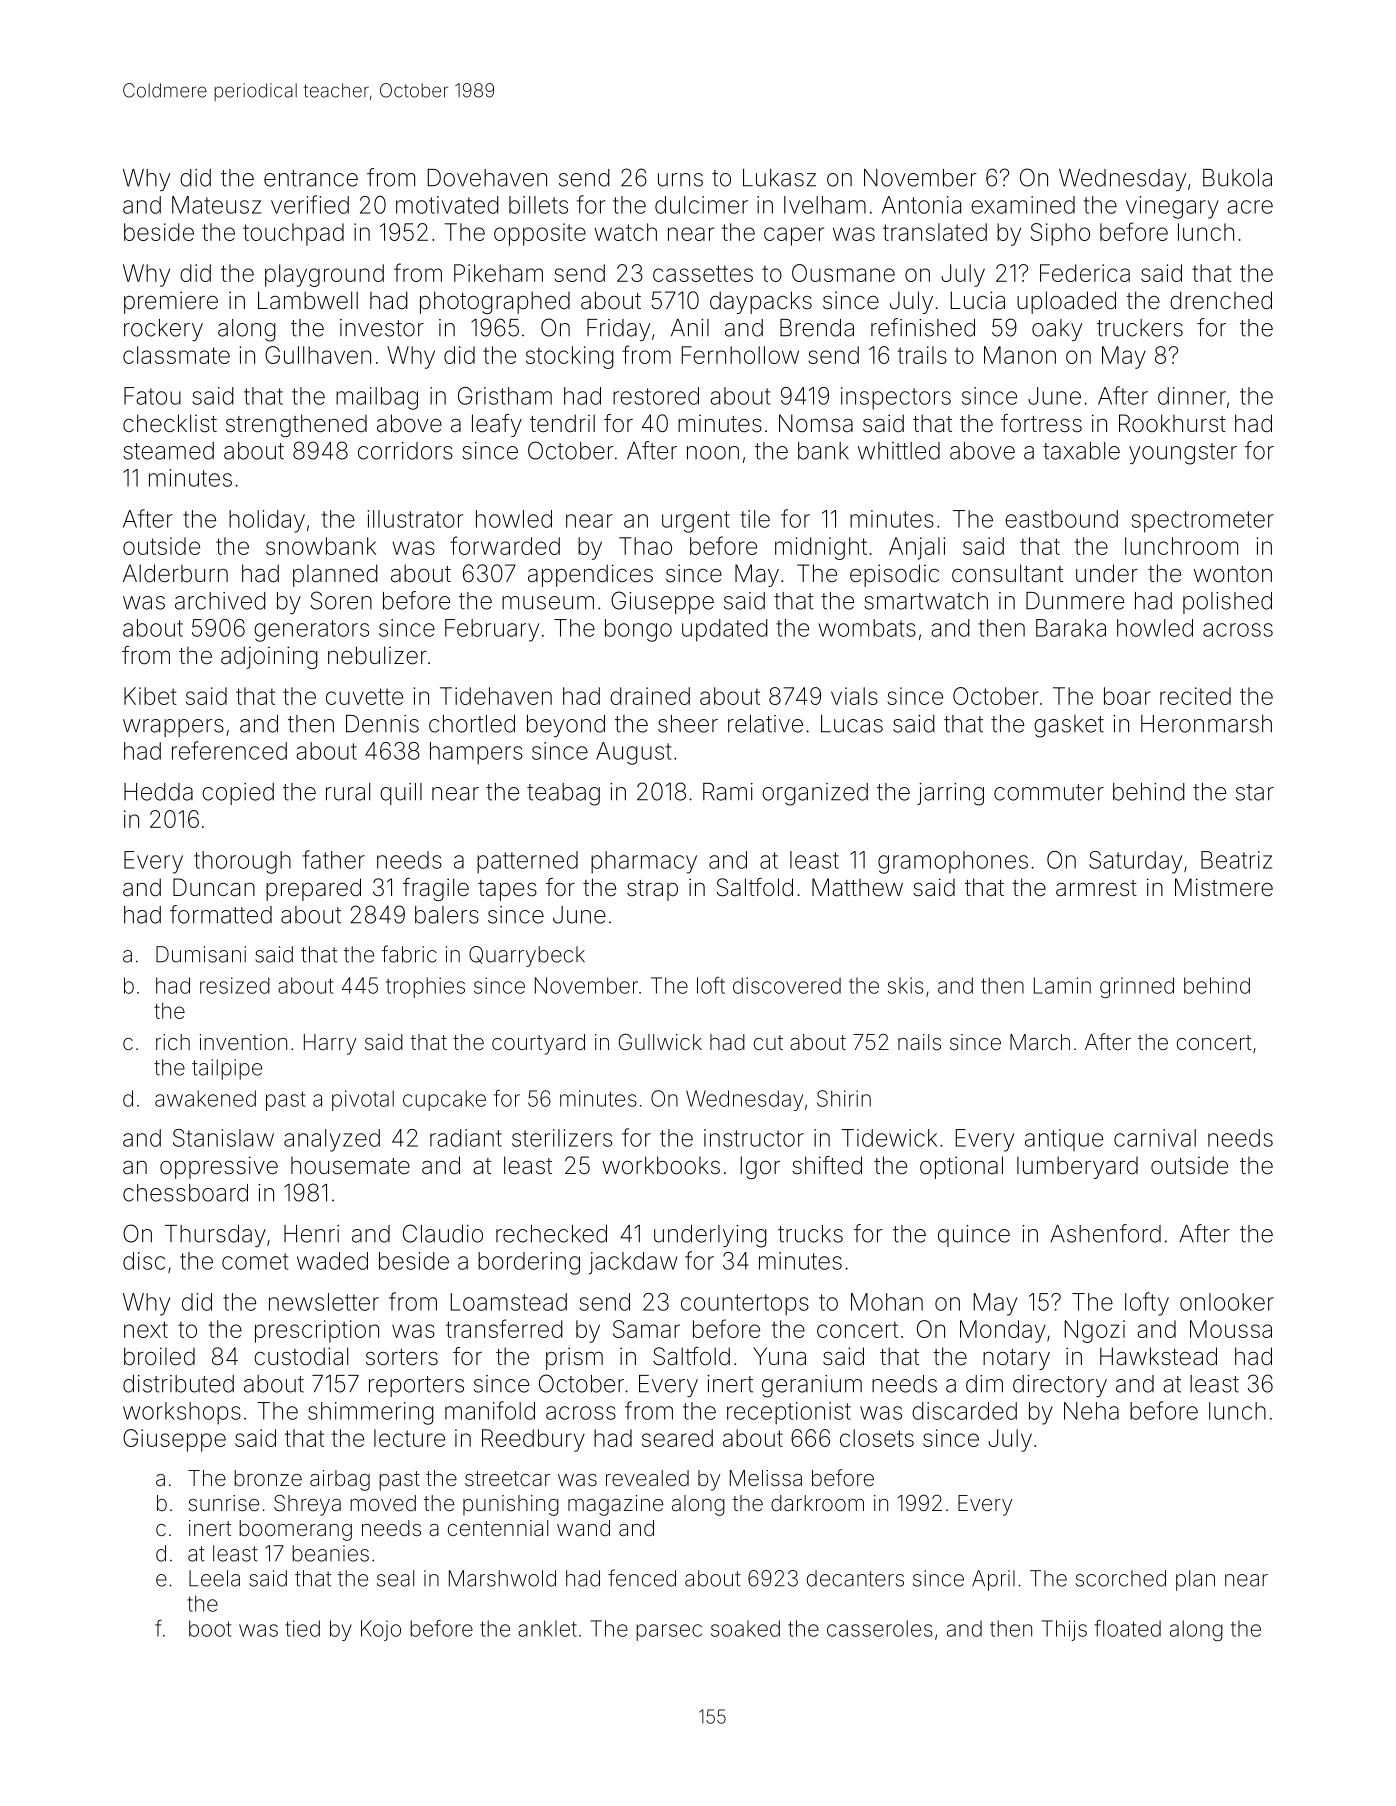 The image size is (1396, 1806). What do you see at coordinates (1023, 205) in the image?
I see `examined` at bounding box center [1023, 205].
